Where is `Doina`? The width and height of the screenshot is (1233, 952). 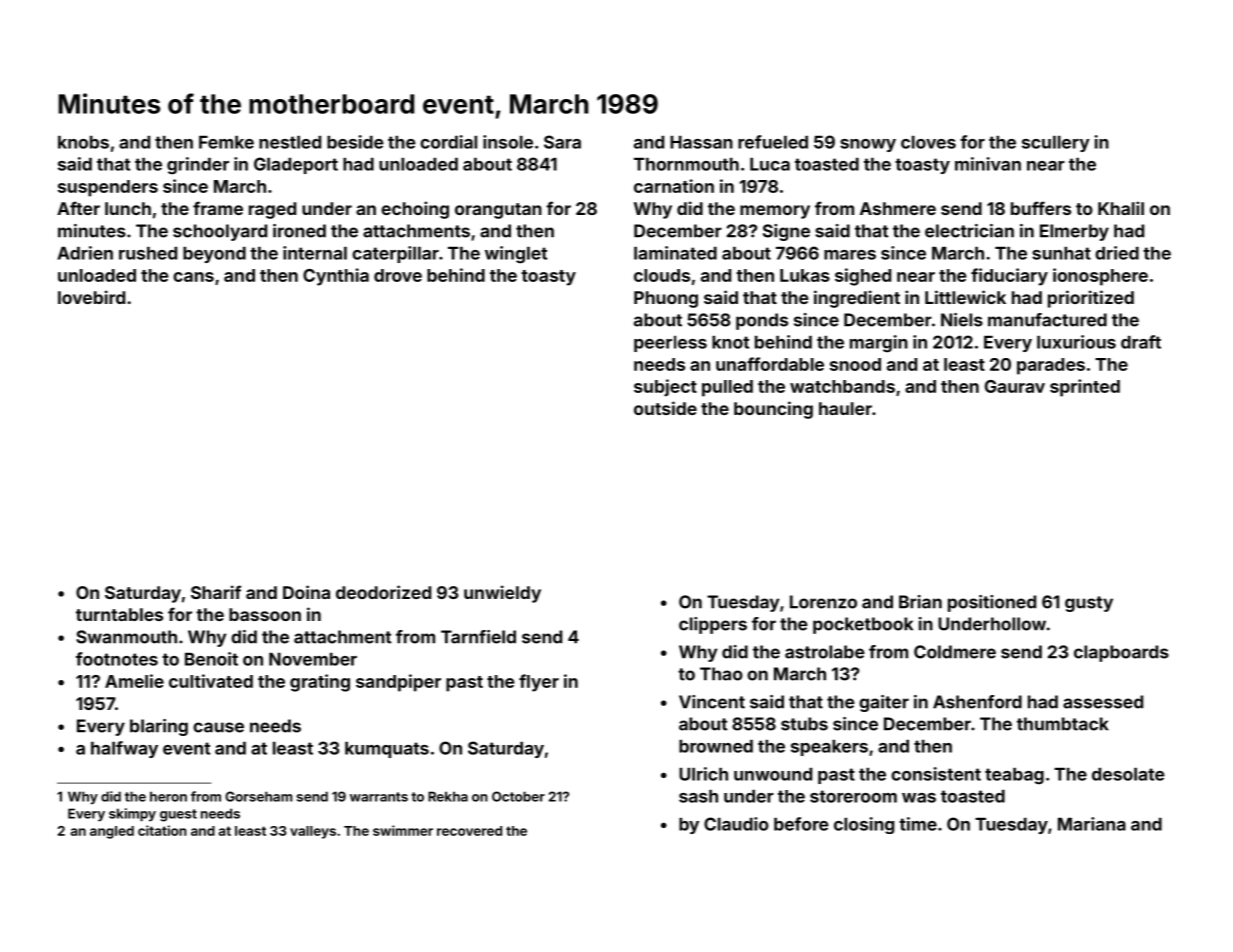 Doina is located at coordinates (306, 592).
